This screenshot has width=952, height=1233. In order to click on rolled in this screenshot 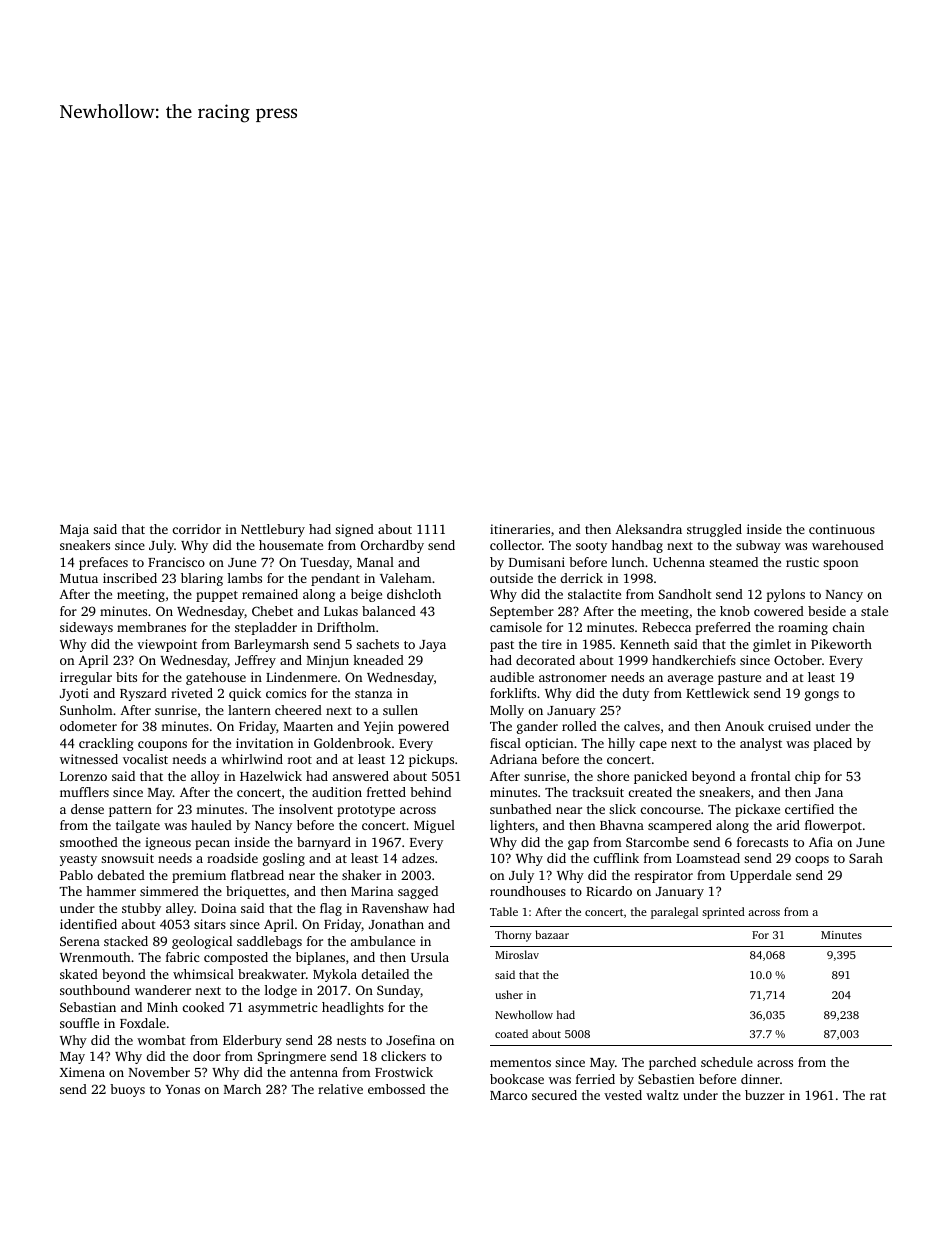, I will do `click(579, 726)`.
